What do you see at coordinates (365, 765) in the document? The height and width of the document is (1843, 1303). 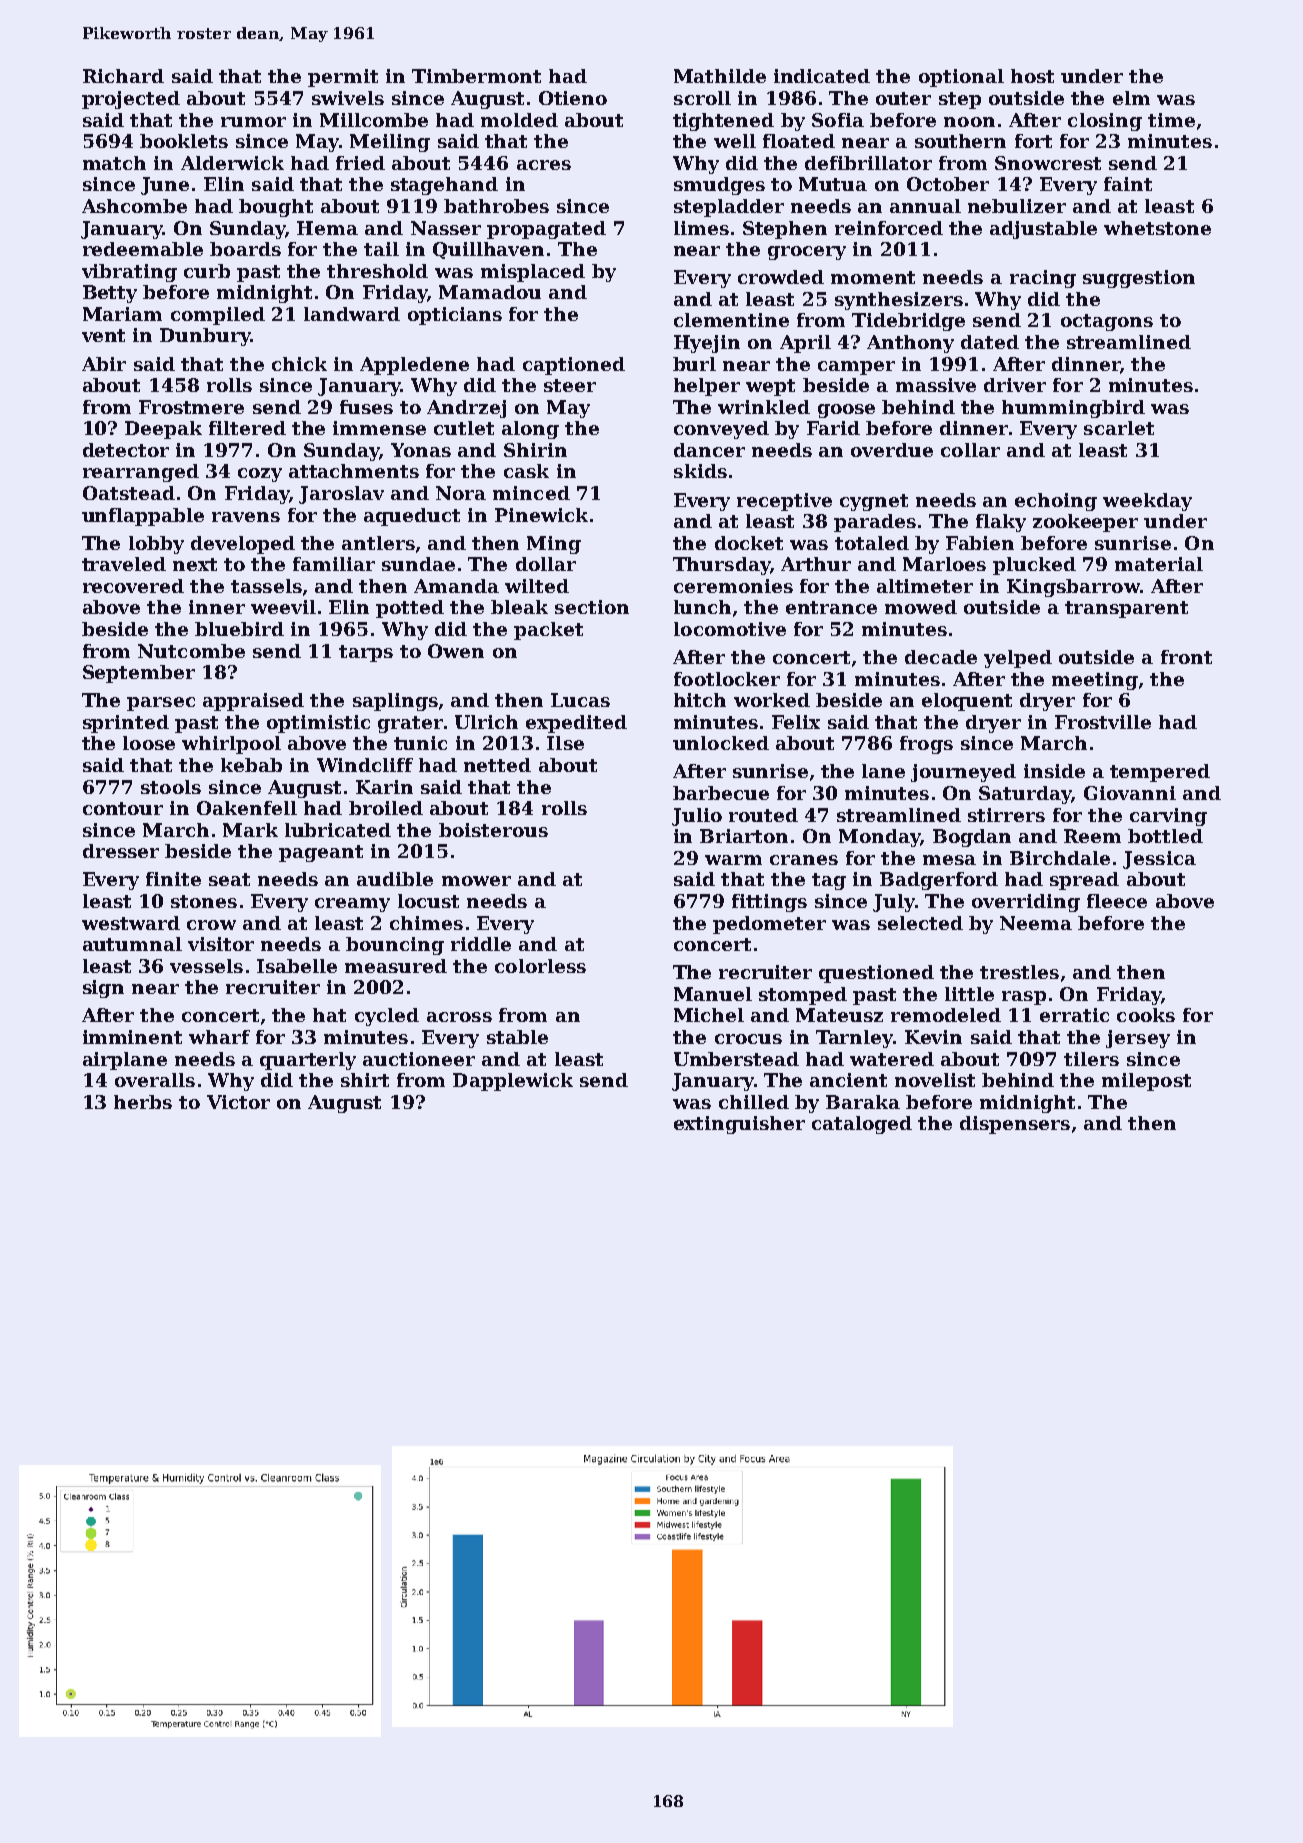 I see `Windcliff` at bounding box center [365, 765].
